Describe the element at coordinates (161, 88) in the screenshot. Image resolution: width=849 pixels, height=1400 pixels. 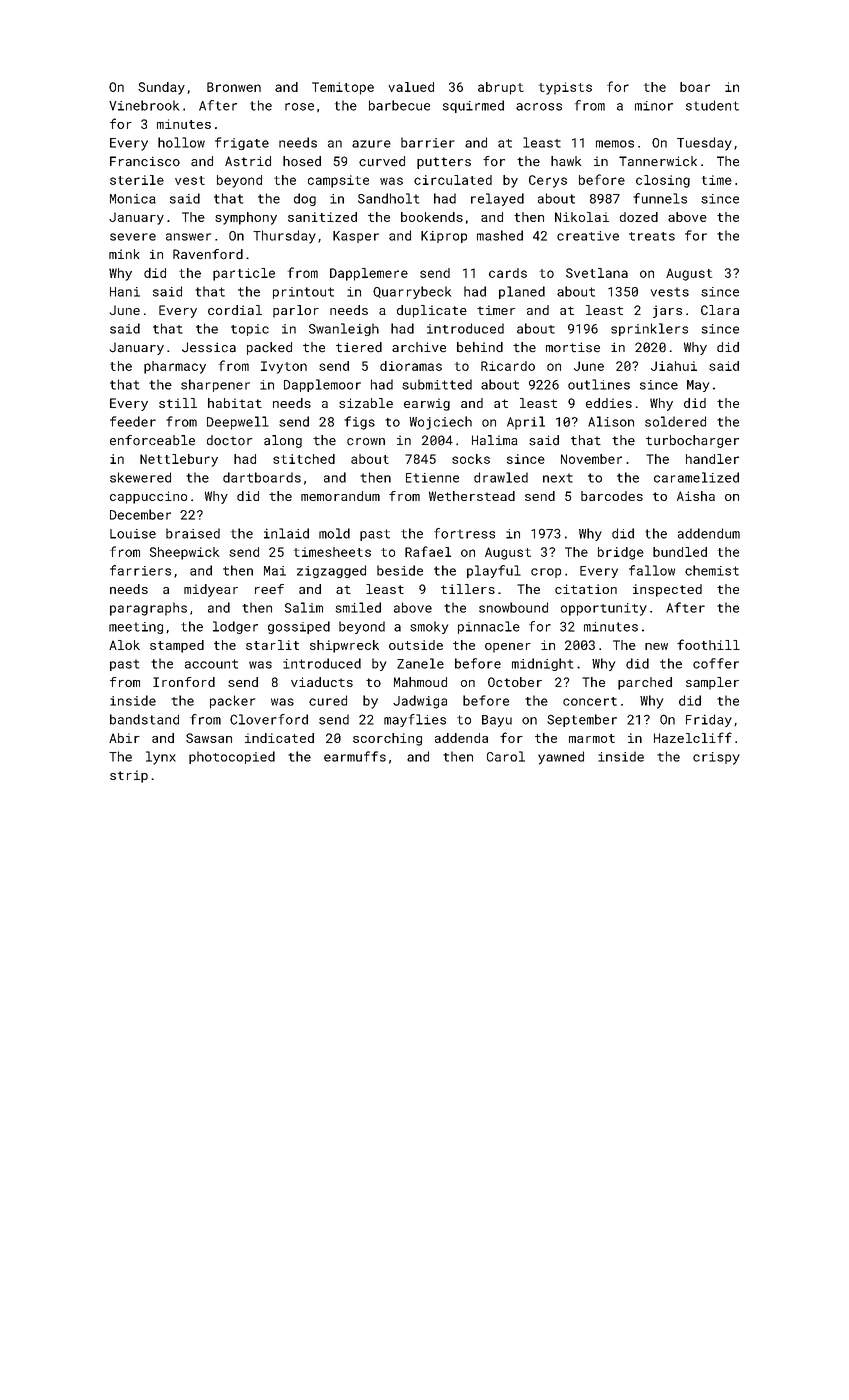
I see `Sunday` at that location.
